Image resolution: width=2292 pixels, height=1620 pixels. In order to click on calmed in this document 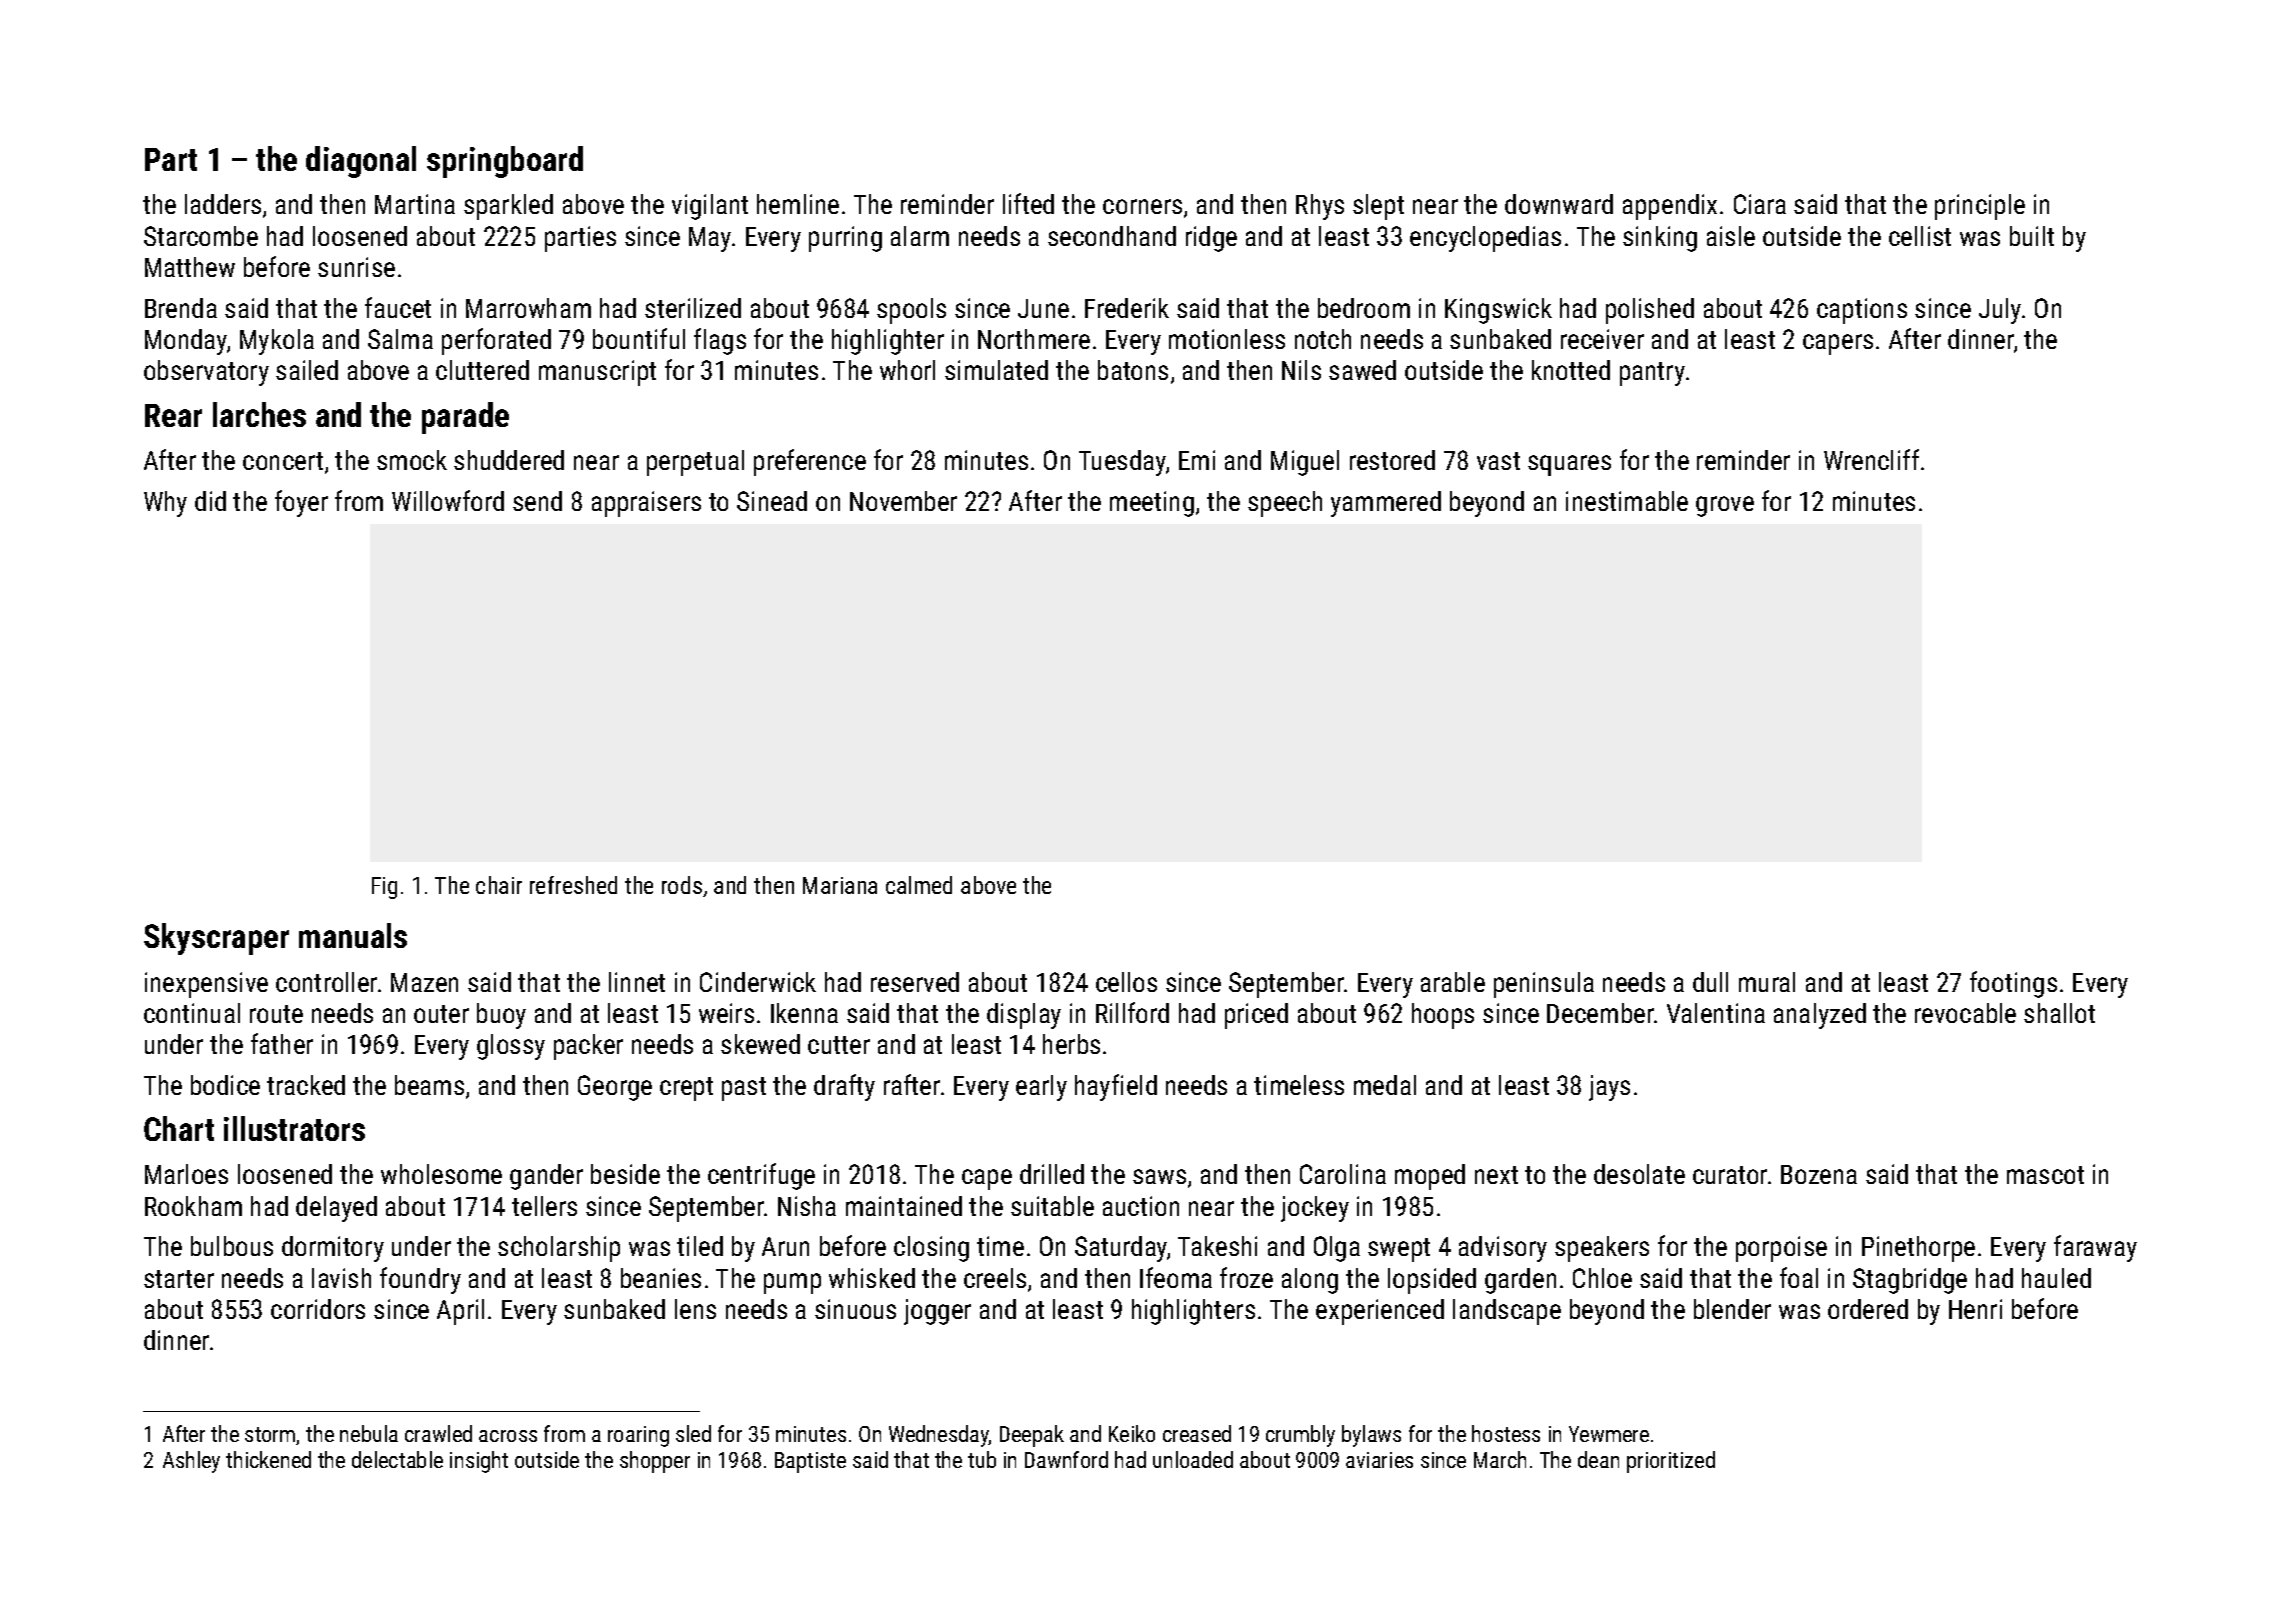, I will do `click(919, 885)`.
